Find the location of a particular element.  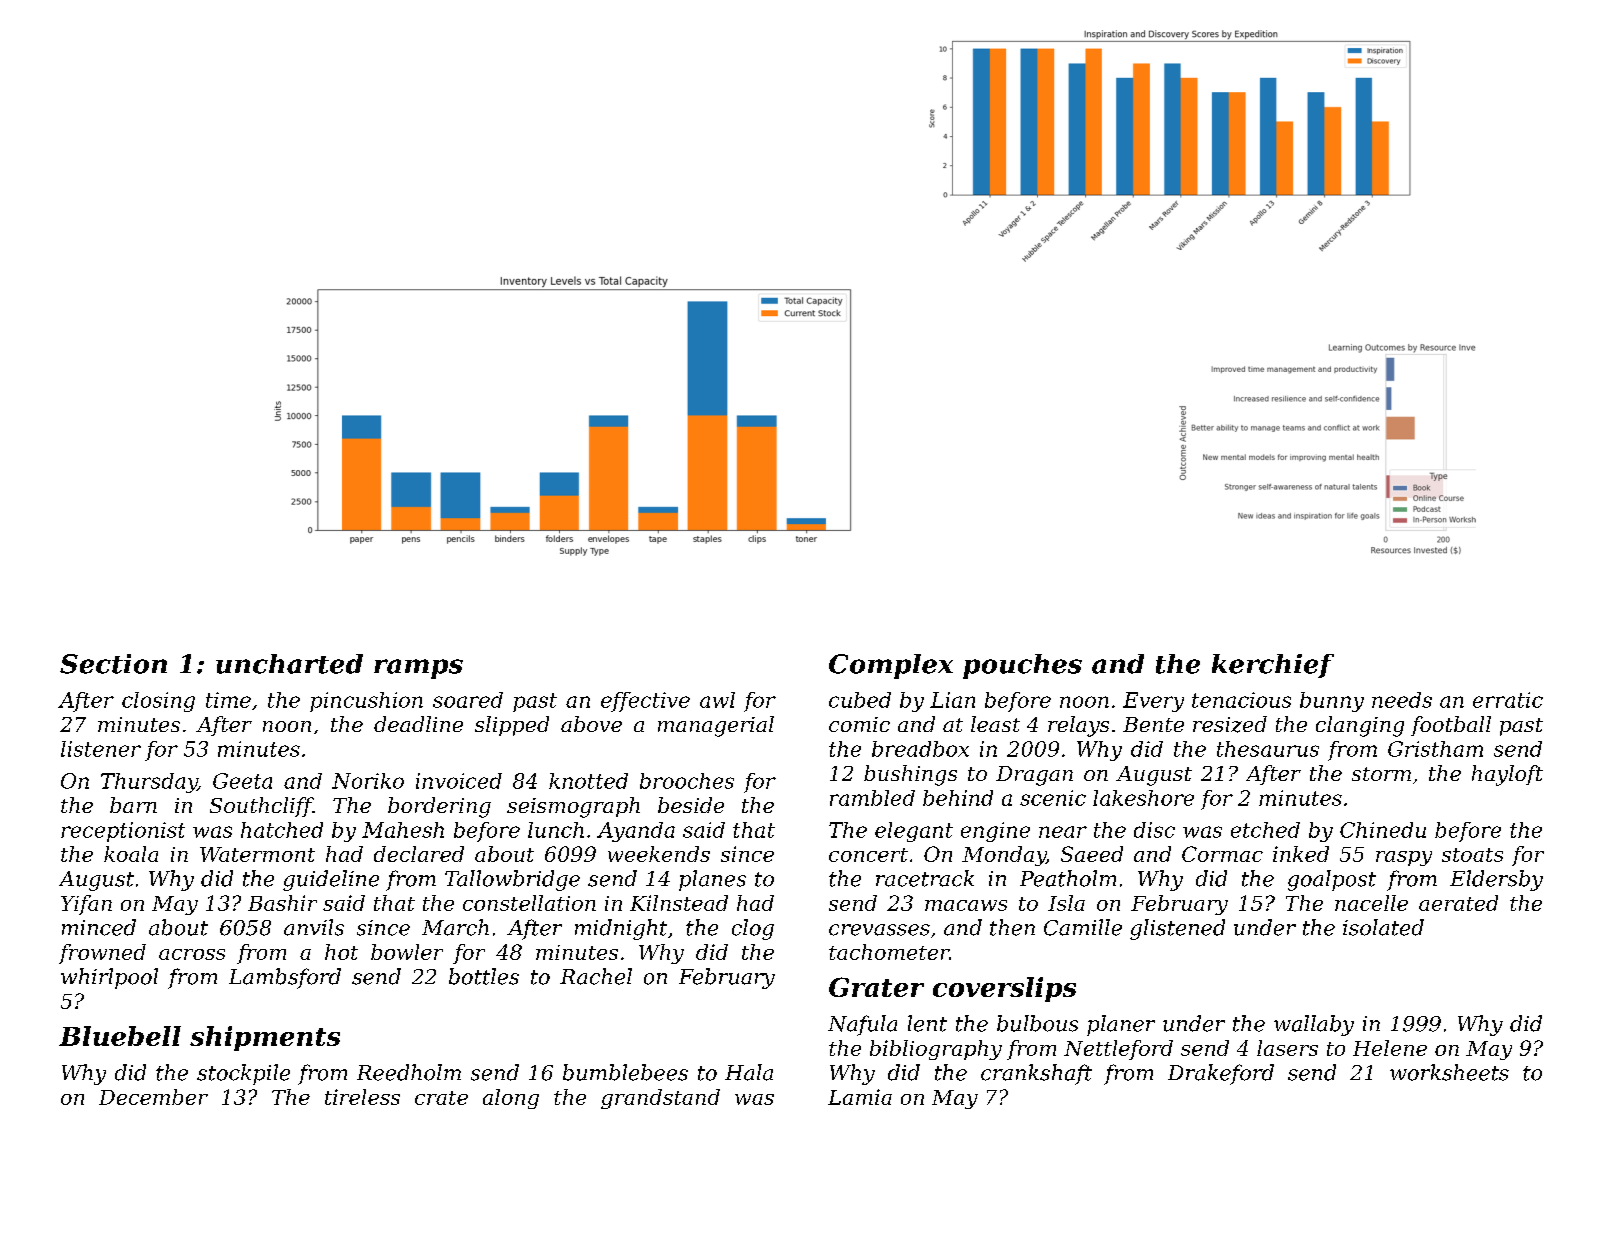

Lamia is located at coordinates (860, 1097).
